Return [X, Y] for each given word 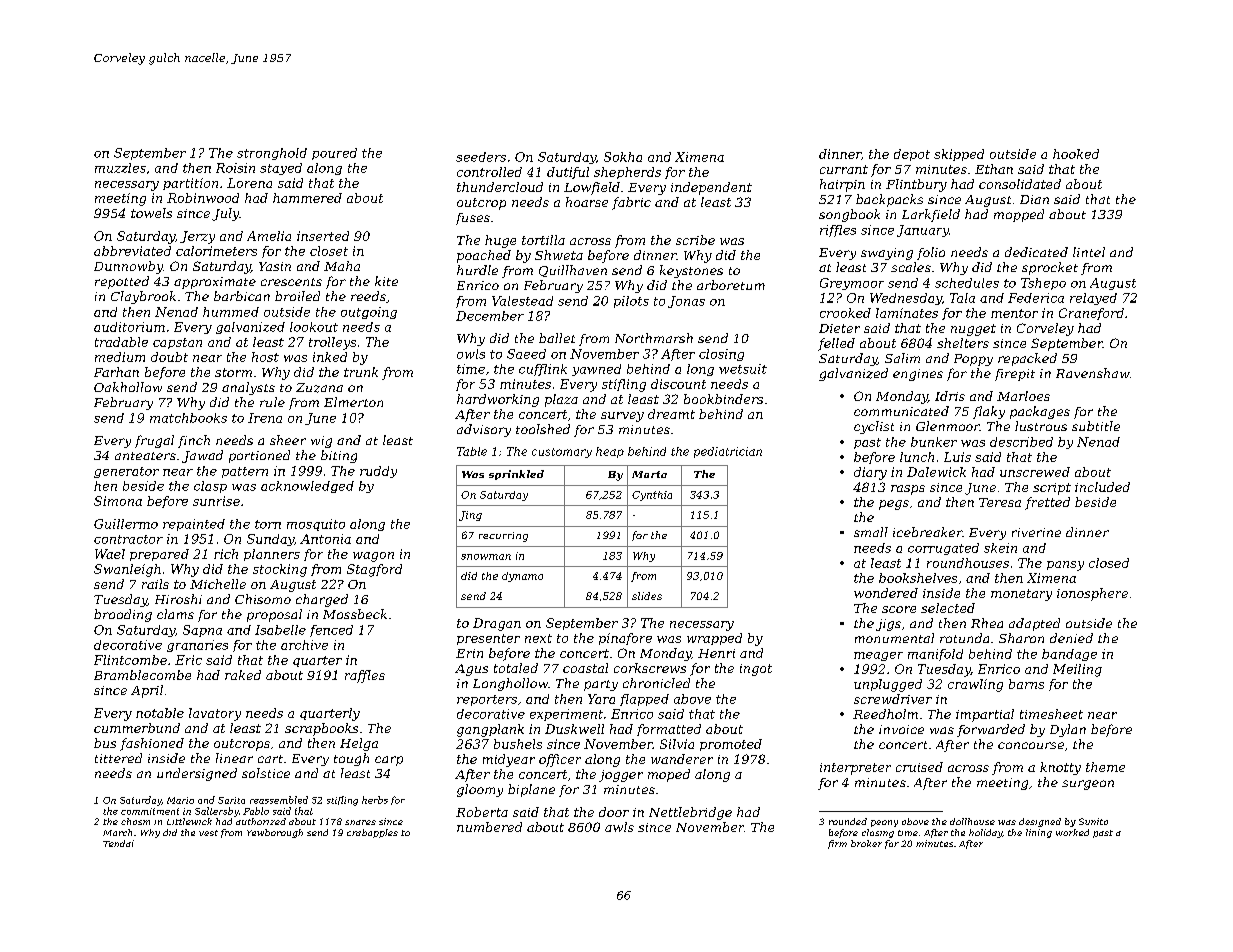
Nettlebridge [690, 813]
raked [243, 675]
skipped [959, 155]
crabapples [372, 833]
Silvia [677, 744]
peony [884, 823]
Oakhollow [128, 387]
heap [610, 452]
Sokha [623, 157]
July [225, 214]
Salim [902, 358]
